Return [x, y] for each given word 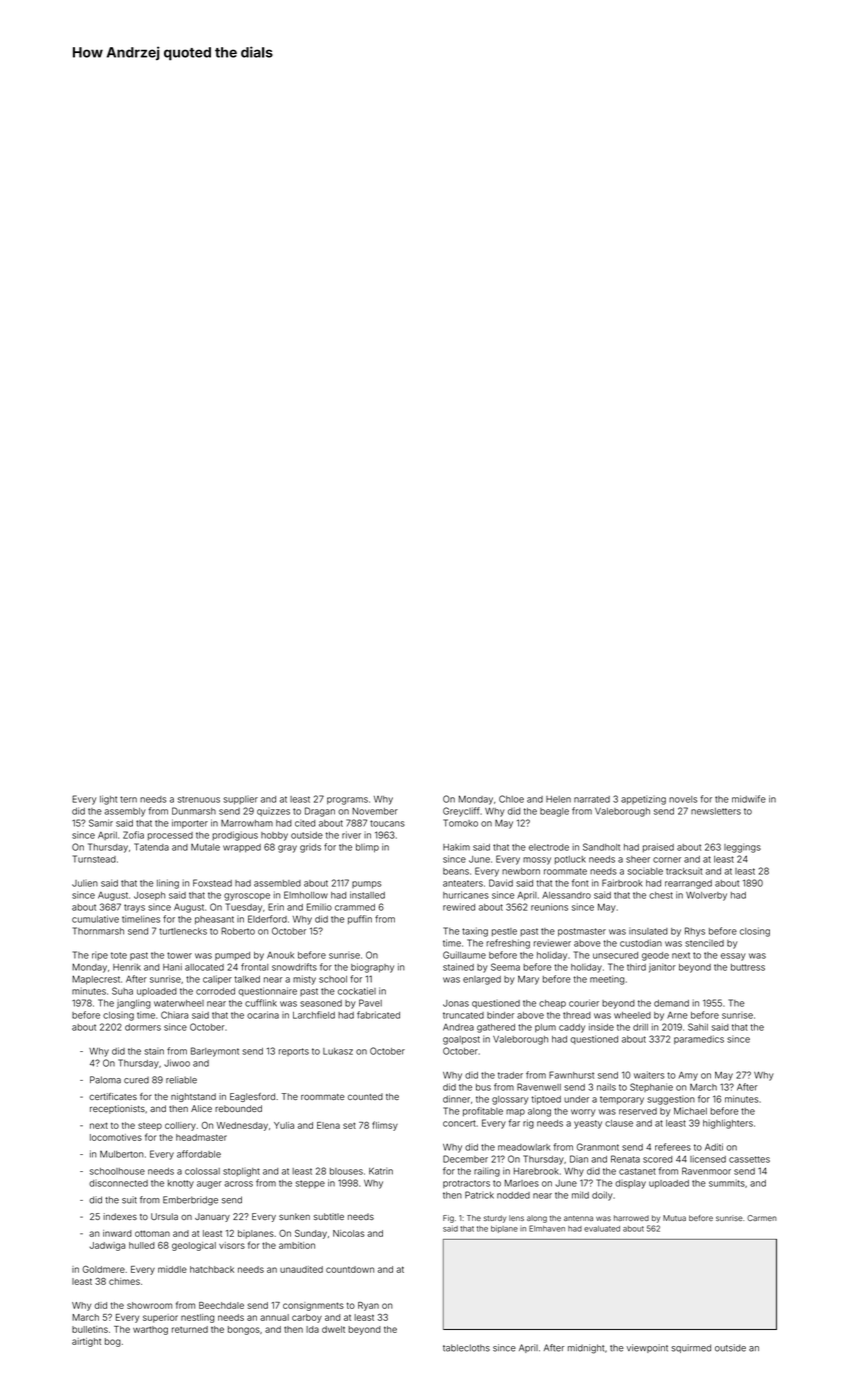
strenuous [199, 799]
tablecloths [466, 1348]
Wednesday [242, 1126]
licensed [708, 1159]
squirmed [691, 1348]
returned [190, 1329]
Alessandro [566, 895]
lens [516, 1218]
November [375, 811]
